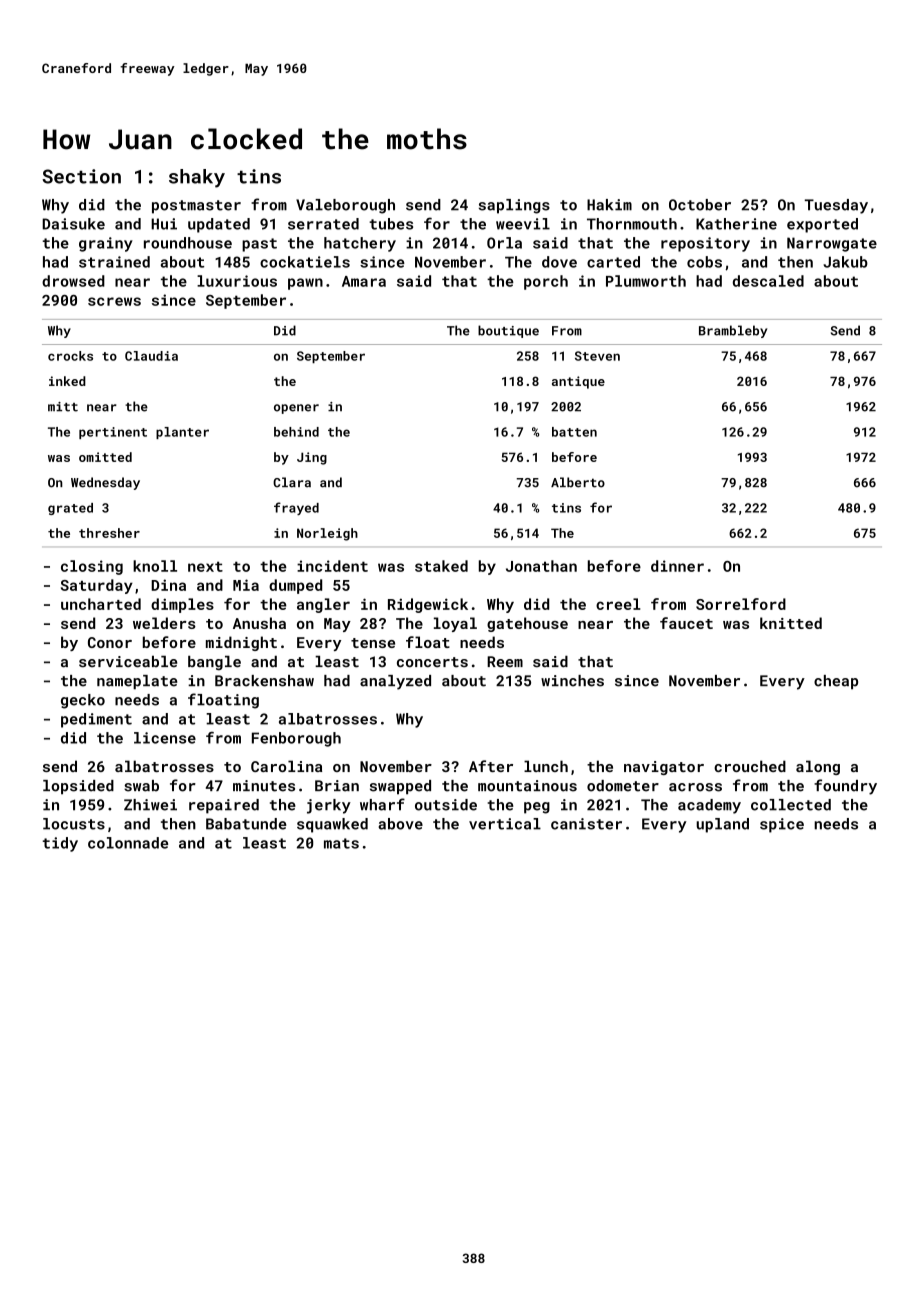 The width and height of the screenshot is (924, 1308). What do you see at coordinates (296, 508) in the screenshot?
I see `frayed` at bounding box center [296, 508].
